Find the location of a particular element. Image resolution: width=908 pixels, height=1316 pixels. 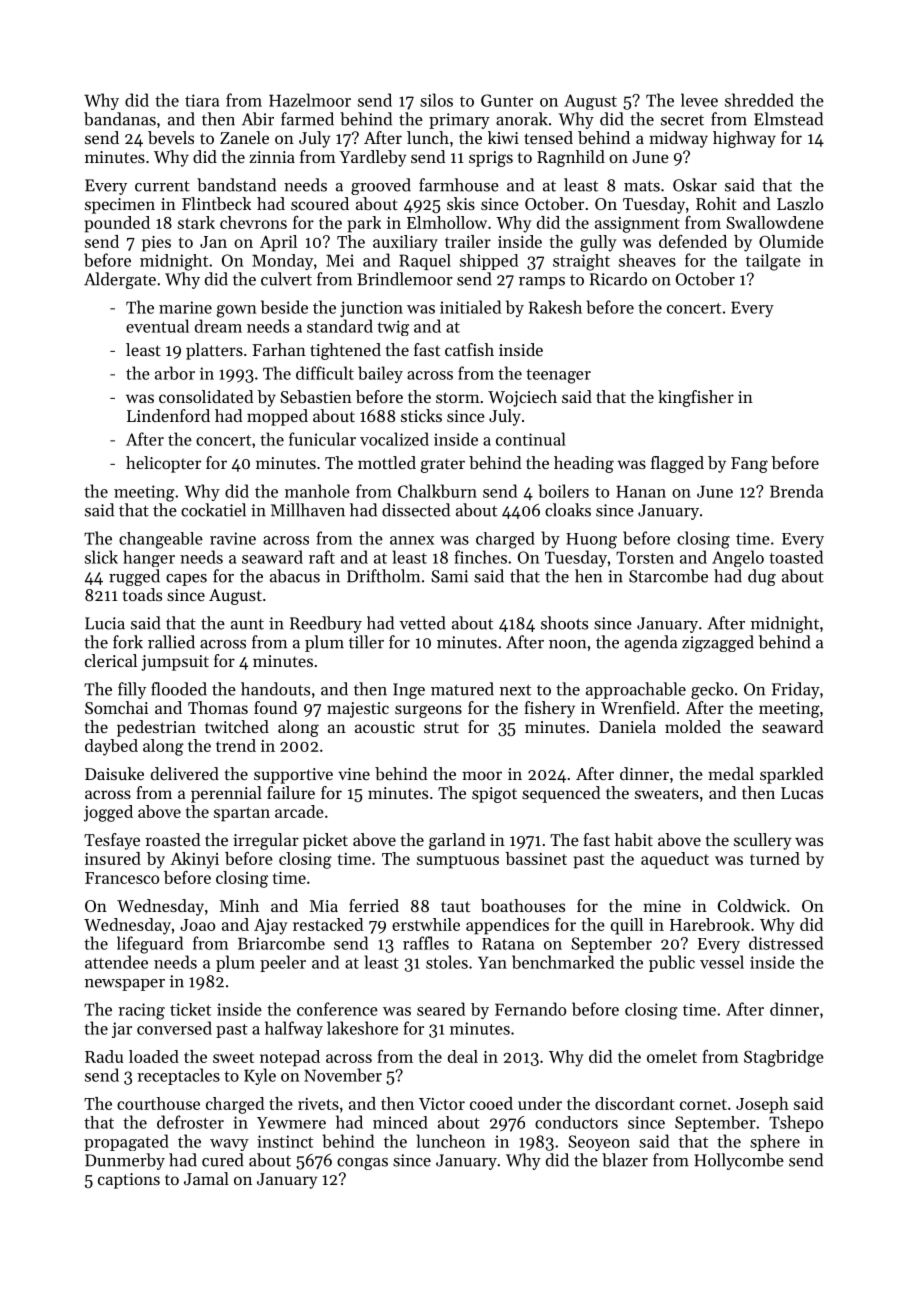

slick is located at coordinates (101, 557).
